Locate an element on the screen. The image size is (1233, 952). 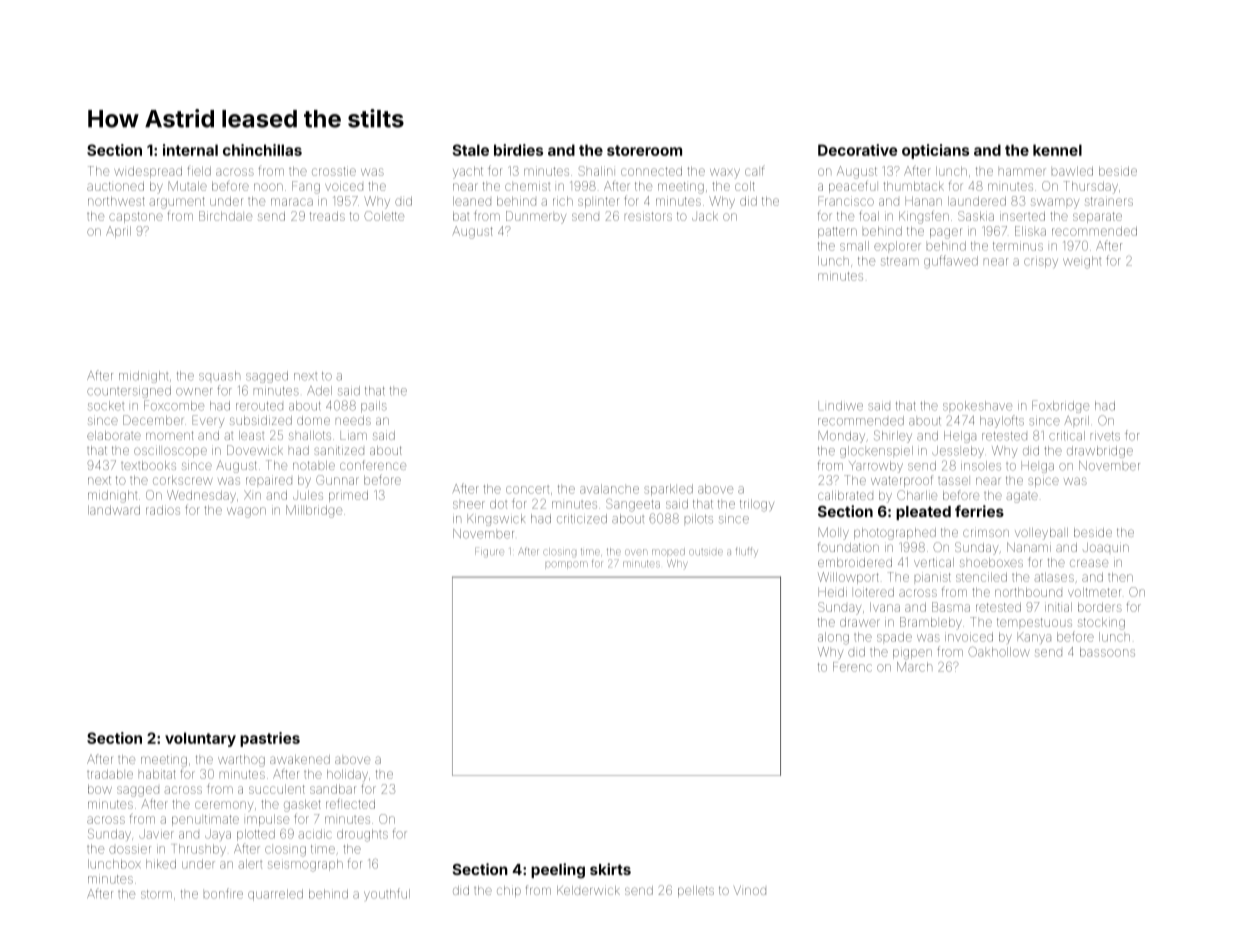
storm is located at coordinates (156, 894).
